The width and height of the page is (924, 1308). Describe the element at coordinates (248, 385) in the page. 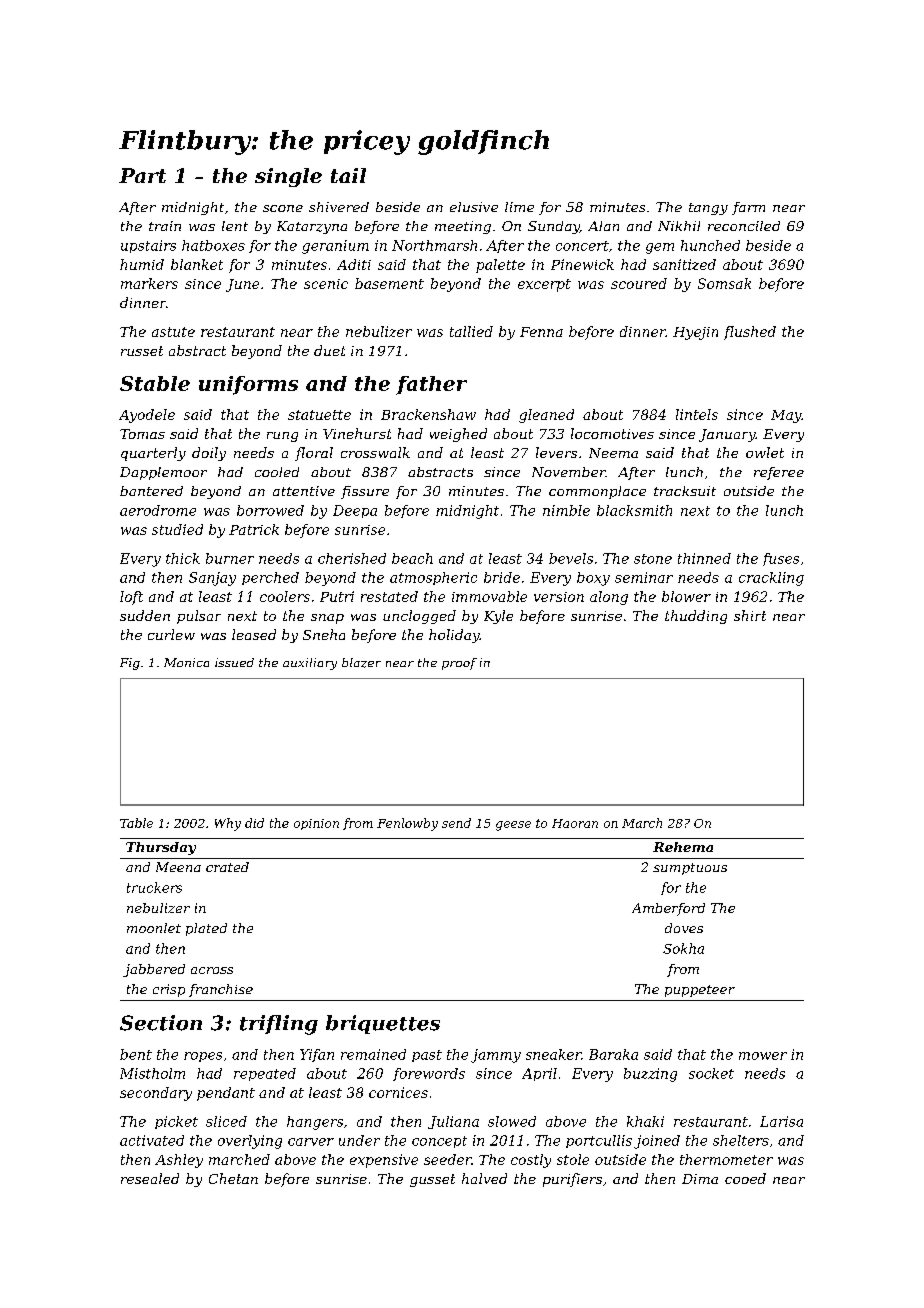

I see `uniforms` at that location.
